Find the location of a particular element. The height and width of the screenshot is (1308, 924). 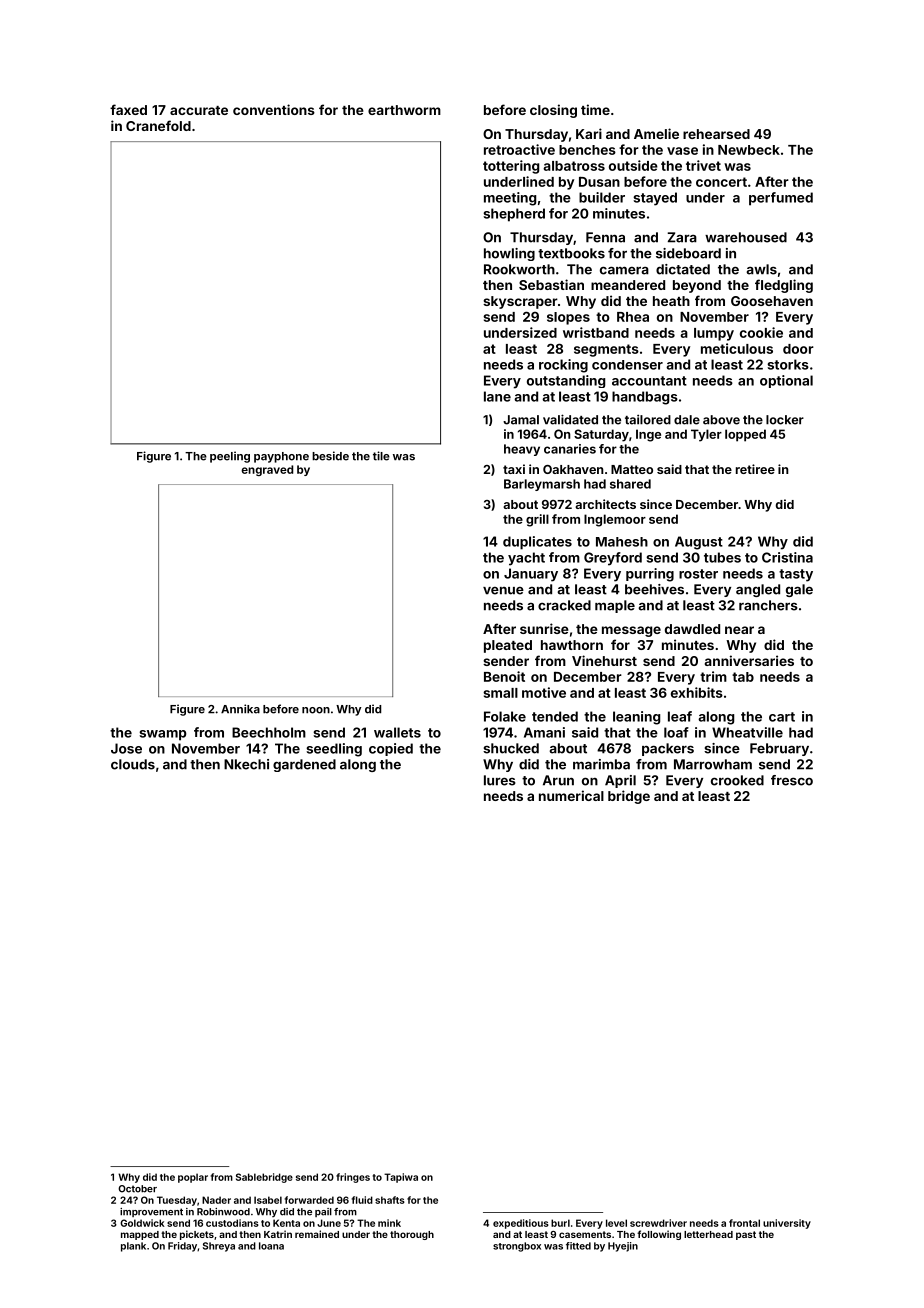

Tapiwa is located at coordinates (401, 1178).
